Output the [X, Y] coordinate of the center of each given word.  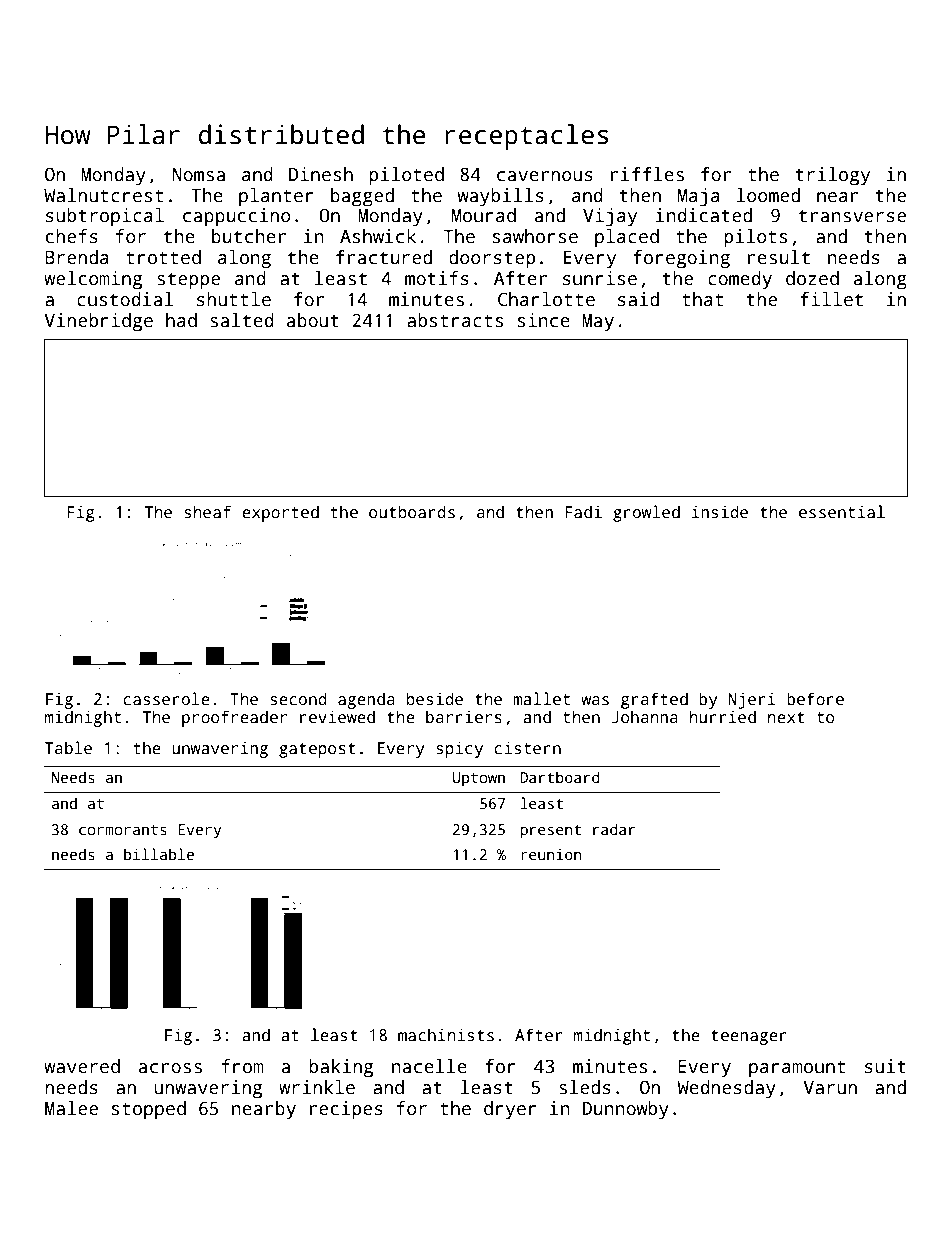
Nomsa [199, 175]
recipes [346, 1110]
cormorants [123, 830]
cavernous [545, 176]
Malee [71, 1108]
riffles [647, 174]
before [815, 698]
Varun [830, 1088]
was [595, 701]
